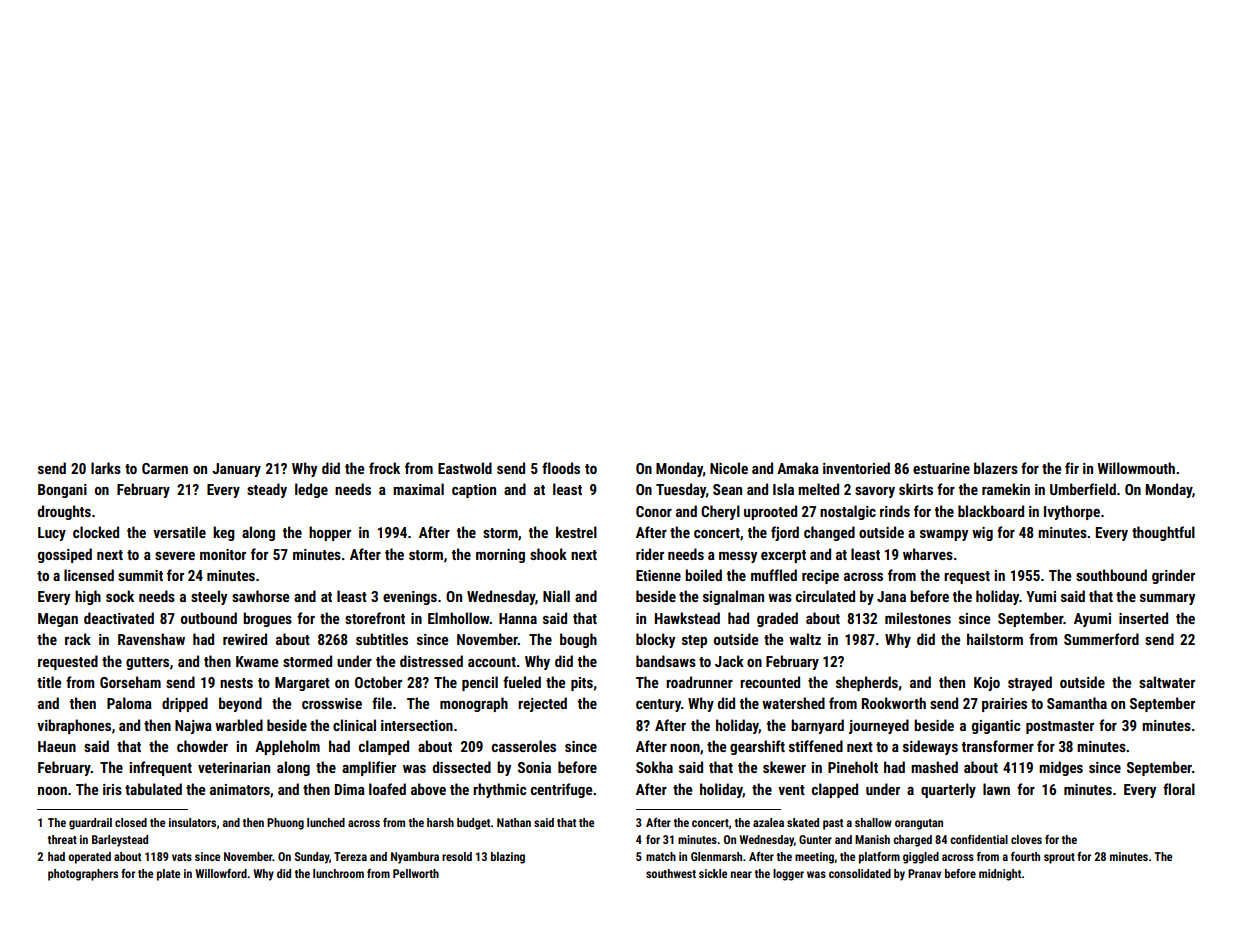 This screenshot has width=1233, height=952. I want to click on southbound, so click(1111, 575).
